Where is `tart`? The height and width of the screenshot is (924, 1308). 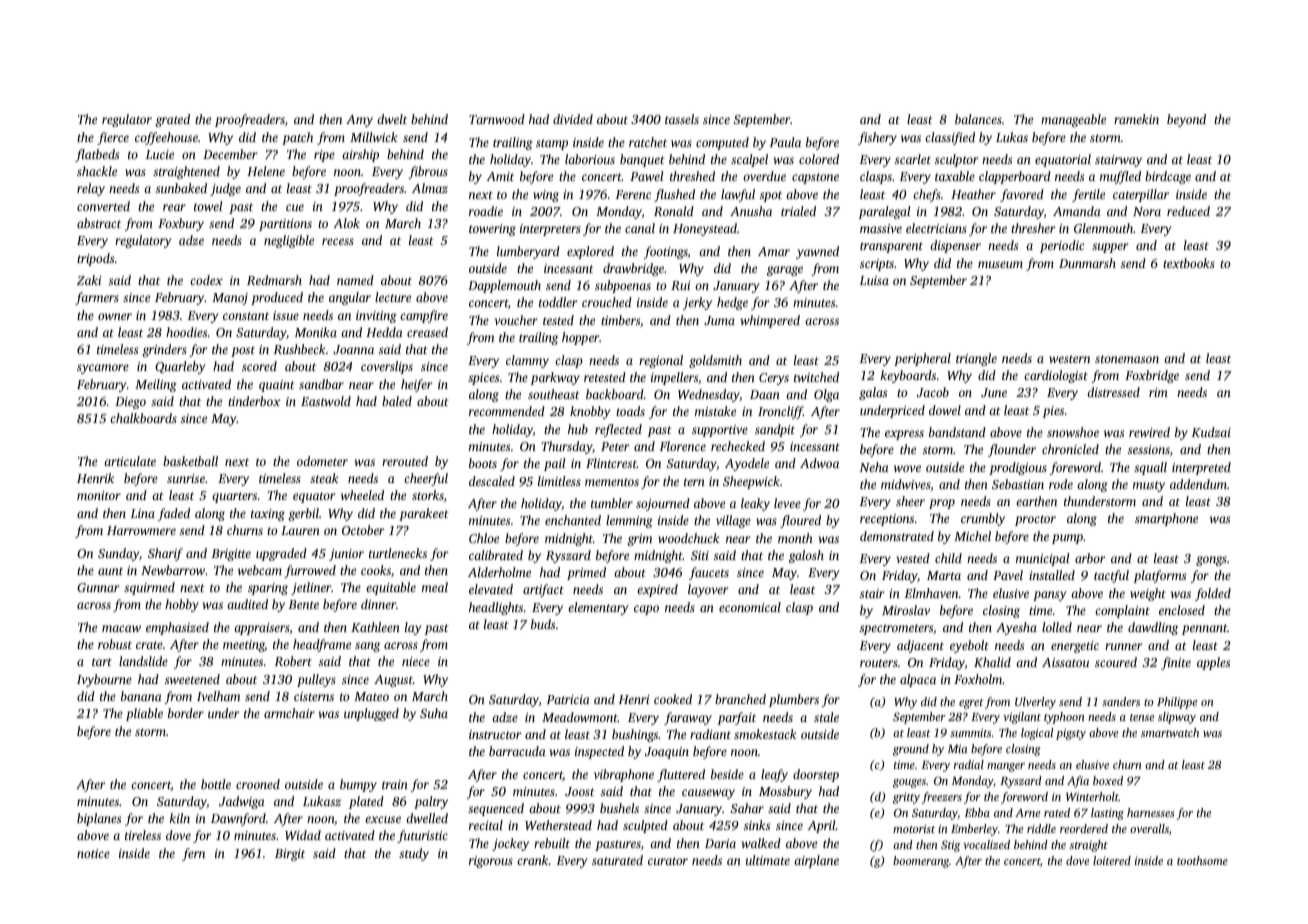 tart is located at coordinates (102, 662).
